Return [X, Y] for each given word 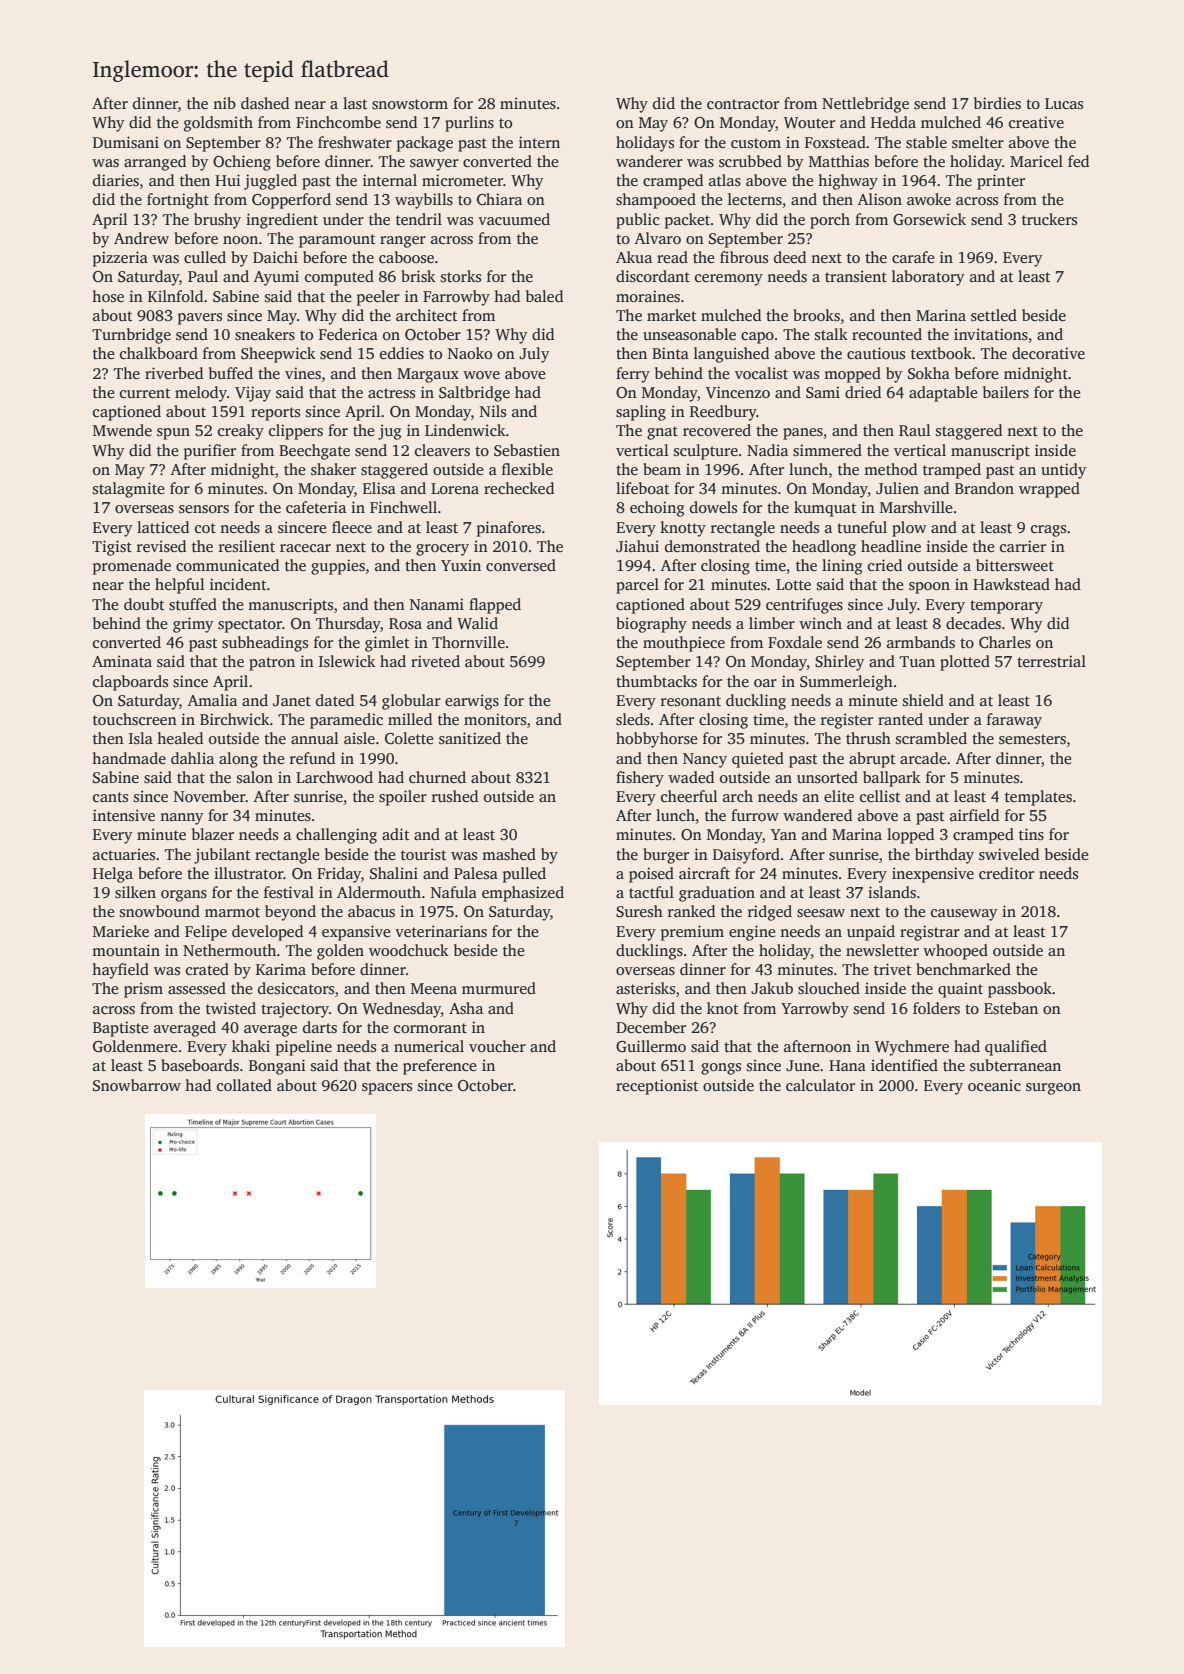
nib [224, 103]
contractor [743, 104]
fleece [352, 527]
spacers [387, 1089]
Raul [915, 430]
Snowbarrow [137, 1085]
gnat [662, 433]
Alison [879, 199]
